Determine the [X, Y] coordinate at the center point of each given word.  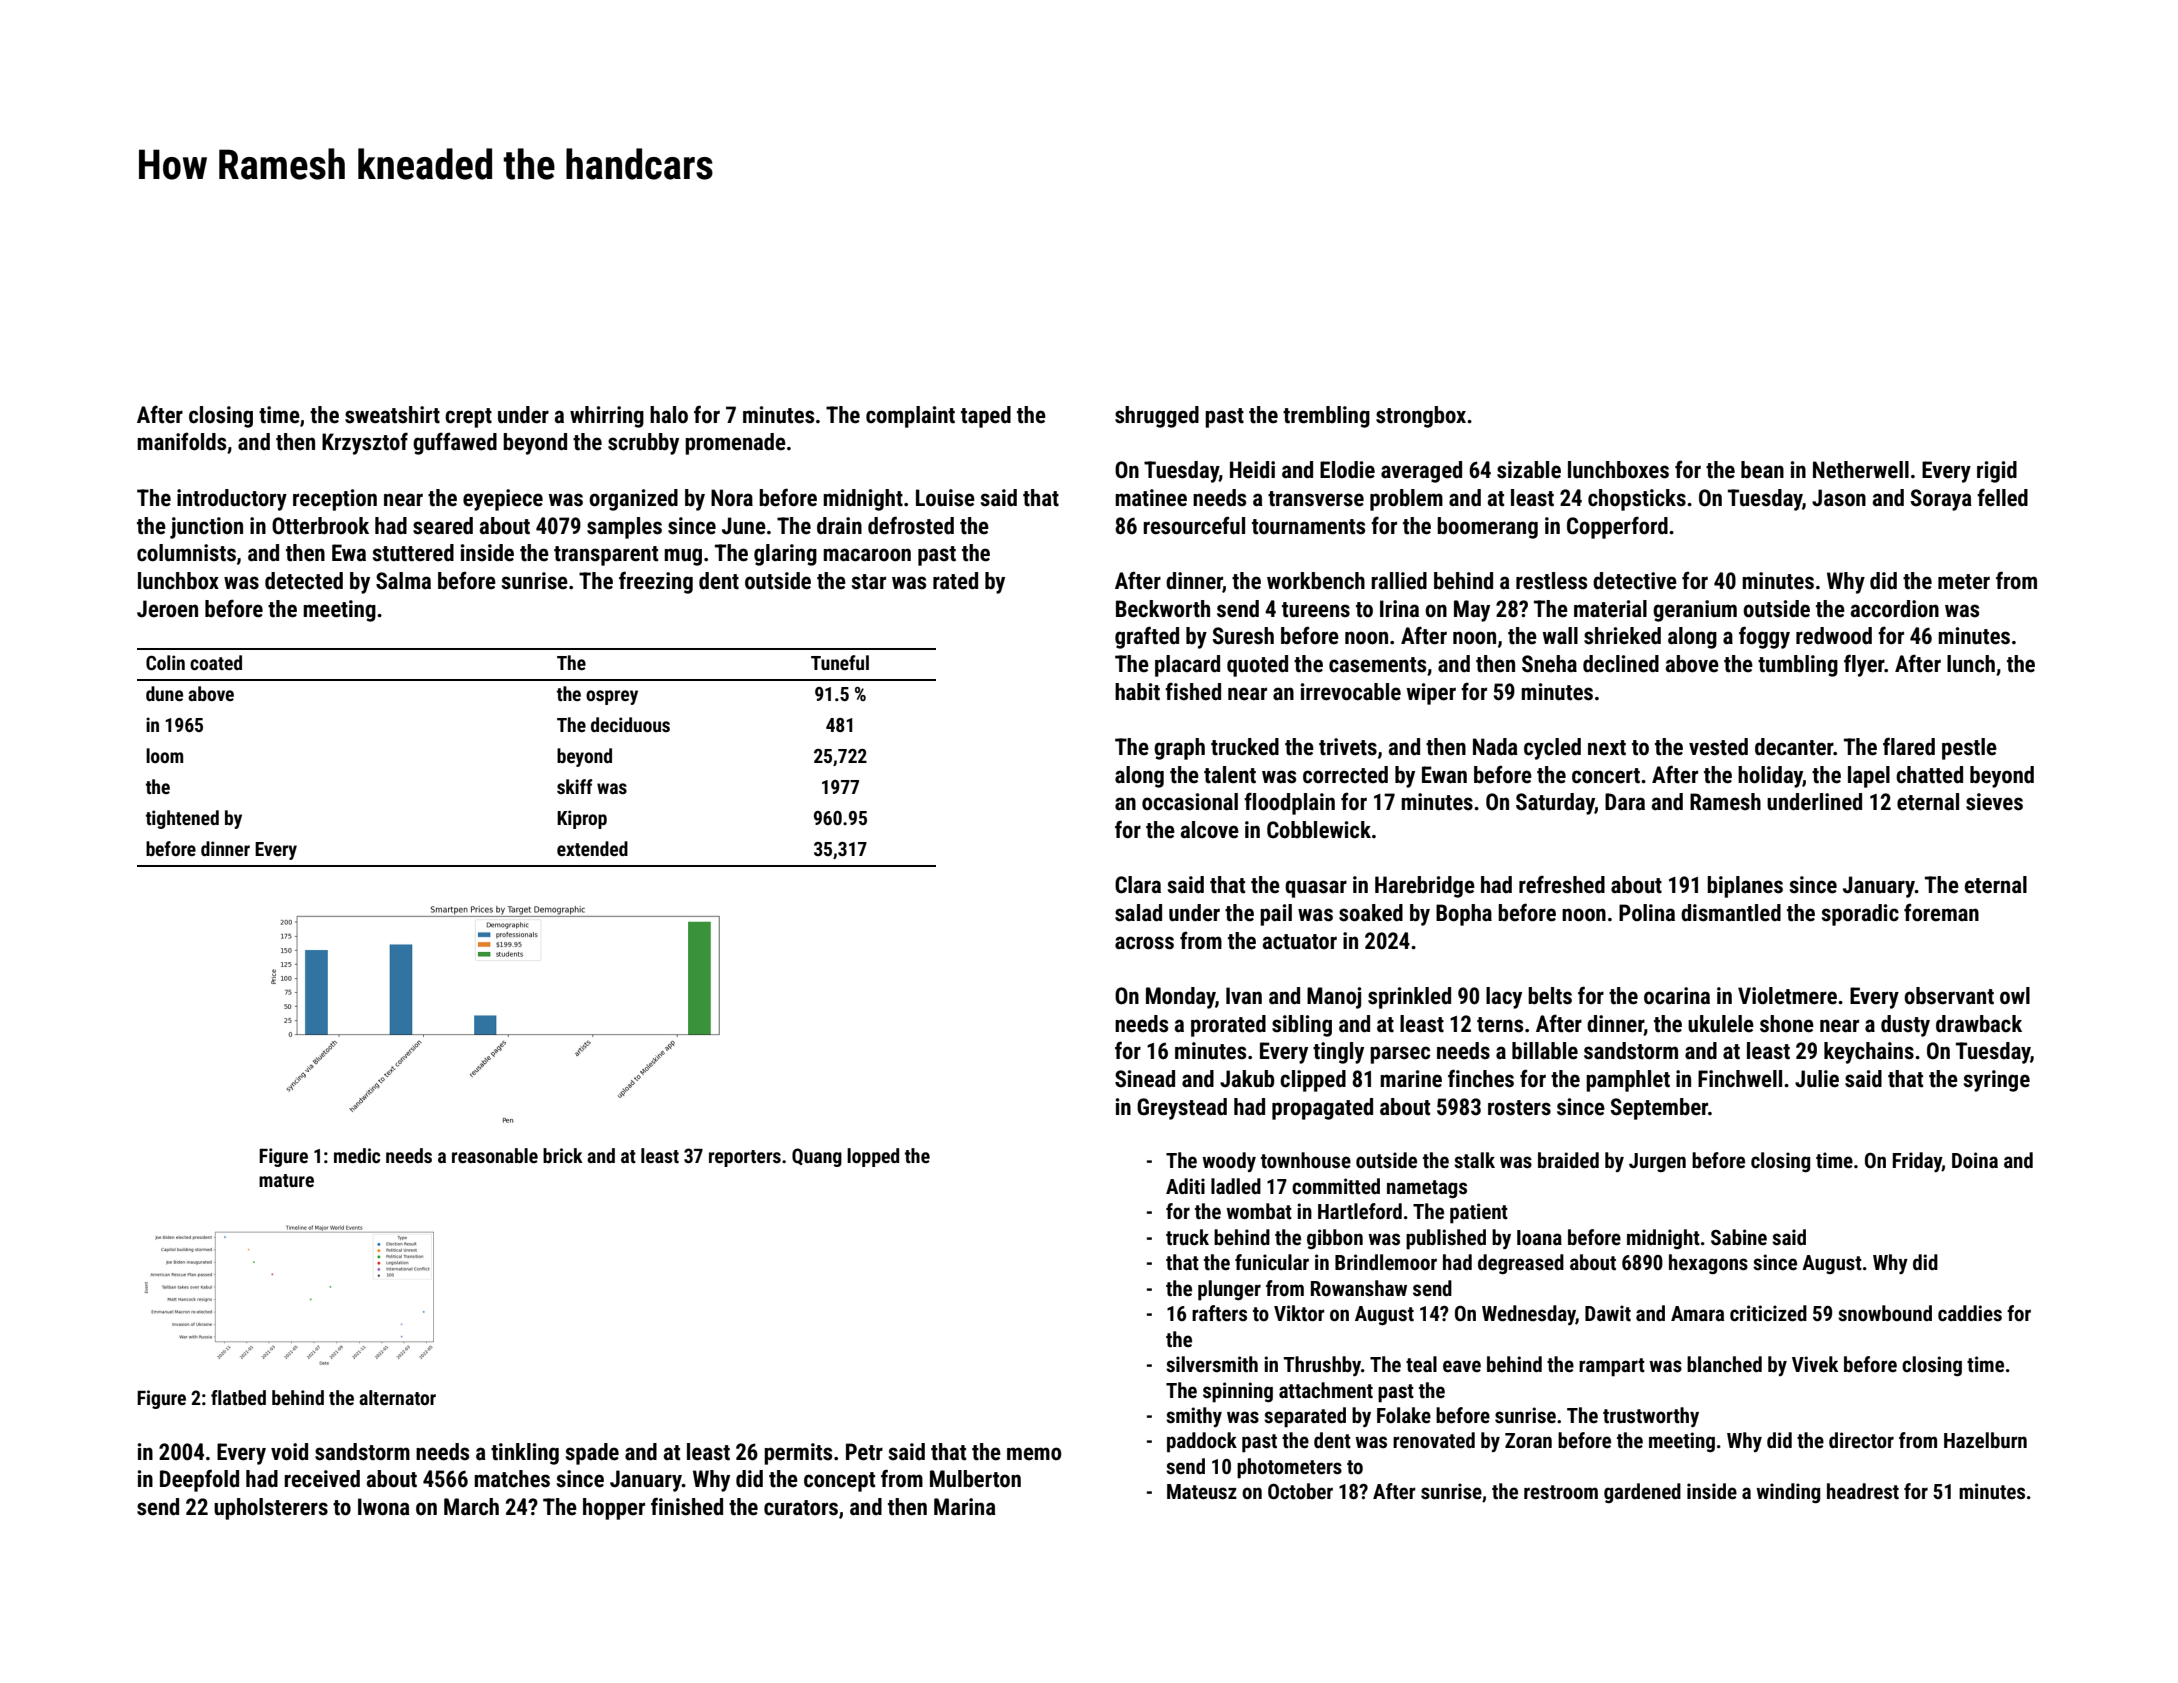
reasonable [495, 1155]
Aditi [1185, 1186]
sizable [1529, 470]
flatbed [238, 1397]
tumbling [1798, 666]
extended [592, 848]
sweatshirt [392, 415]
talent [1230, 775]
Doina [1975, 1160]
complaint [910, 417]
